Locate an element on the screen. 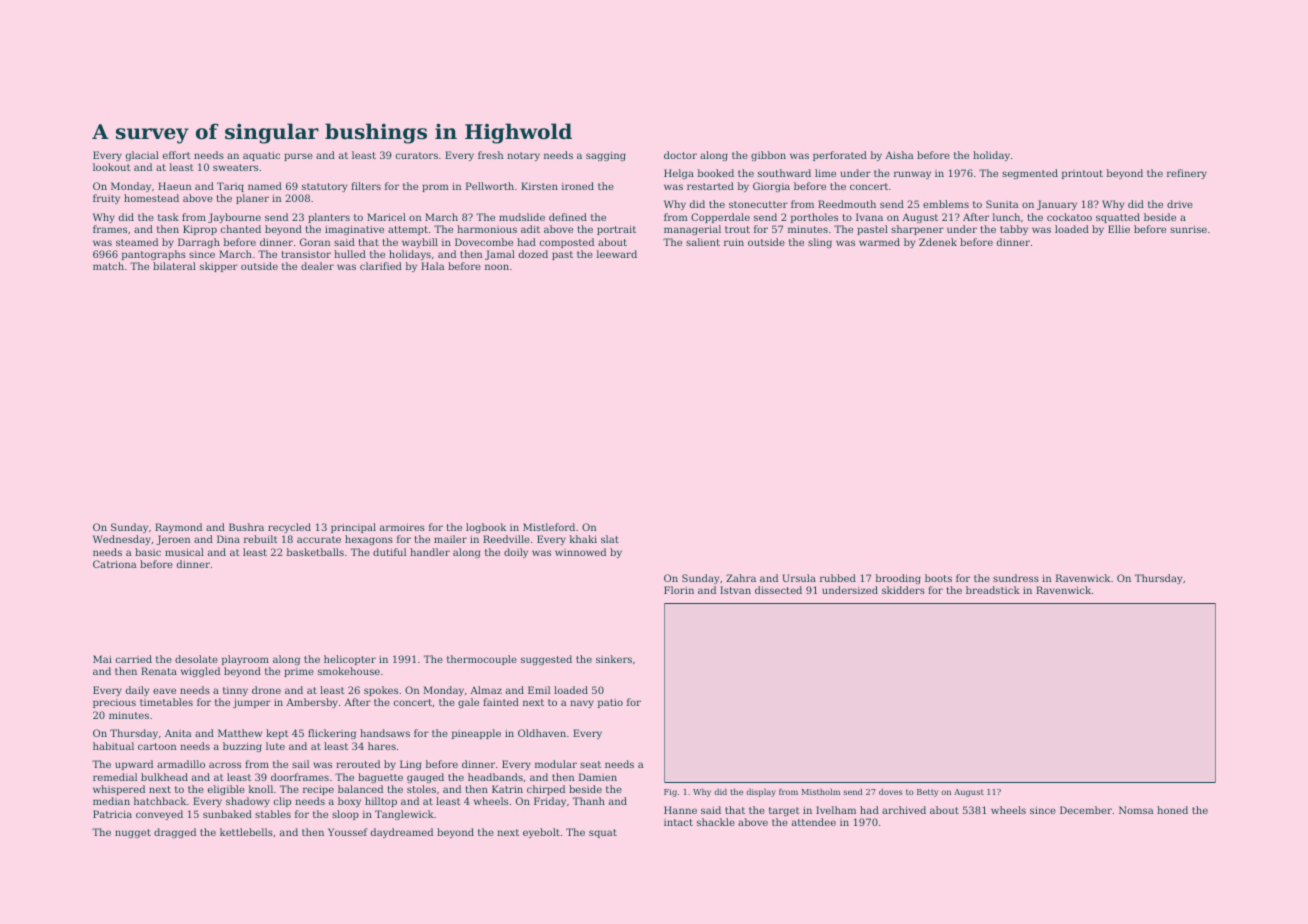  Ellie is located at coordinates (1119, 229).
